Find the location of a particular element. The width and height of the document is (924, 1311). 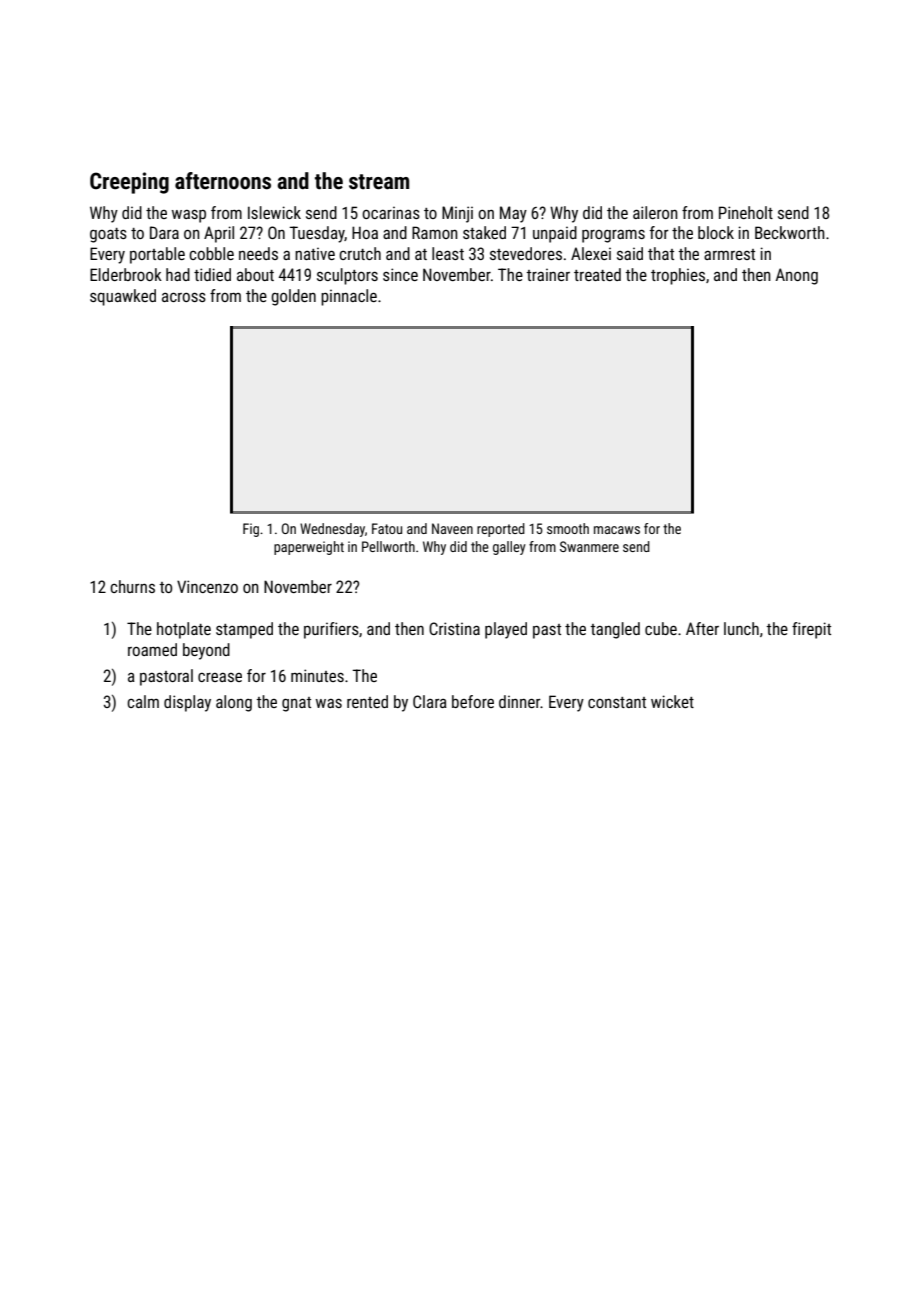

trophies is located at coordinates (678, 276).
